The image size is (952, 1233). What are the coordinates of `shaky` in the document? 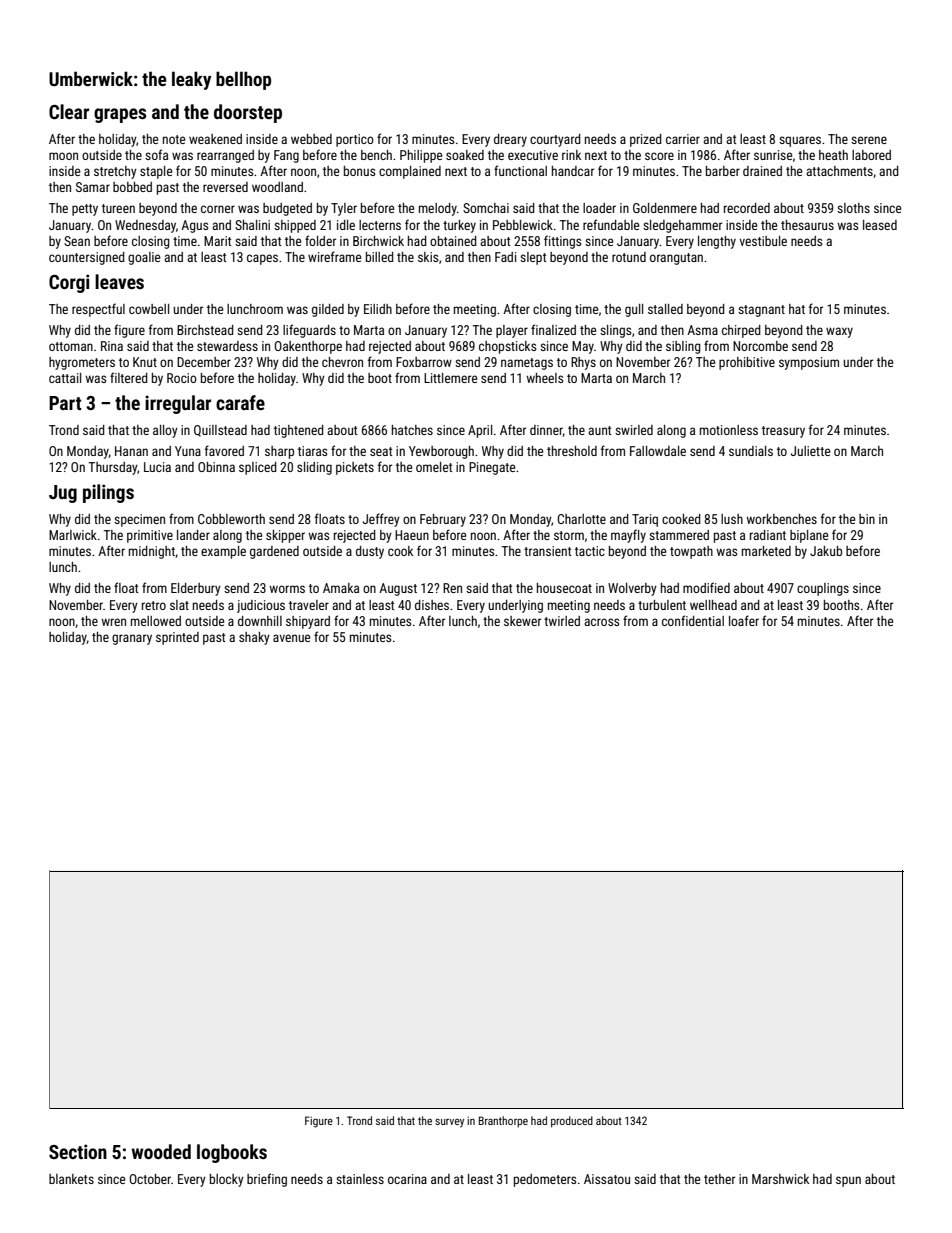 It's located at (254, 638).
